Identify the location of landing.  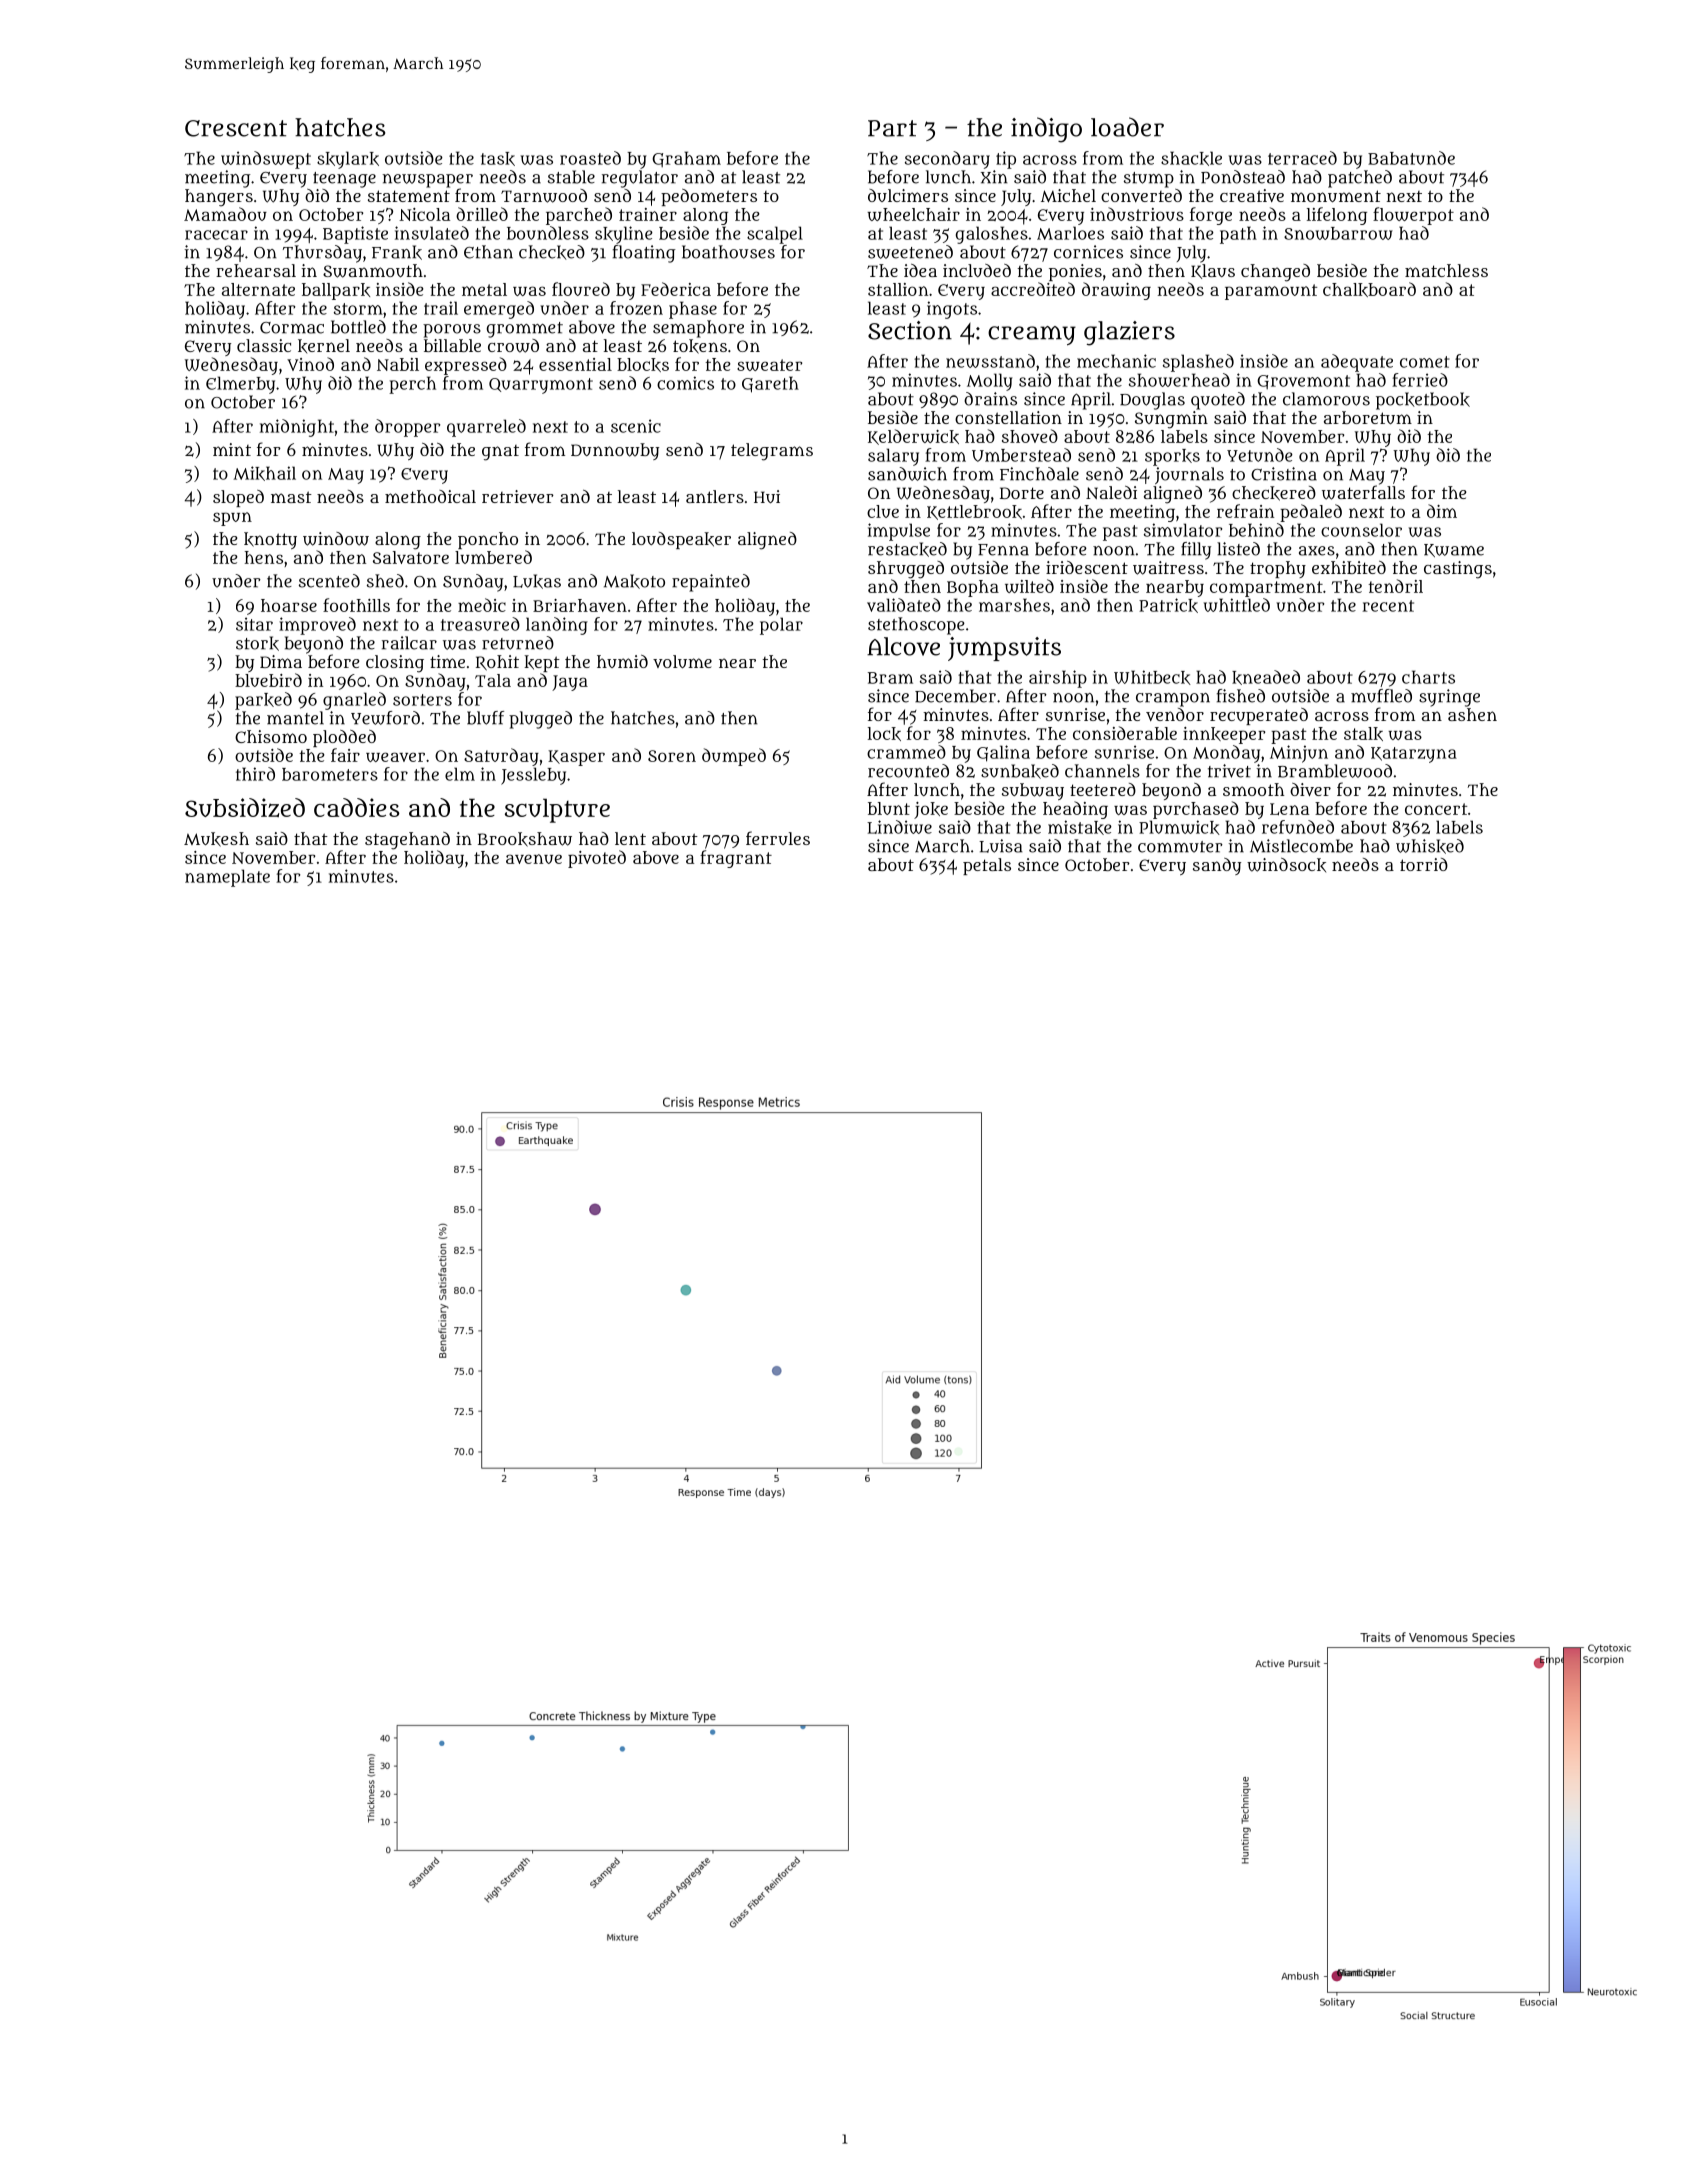
(557, 626).
